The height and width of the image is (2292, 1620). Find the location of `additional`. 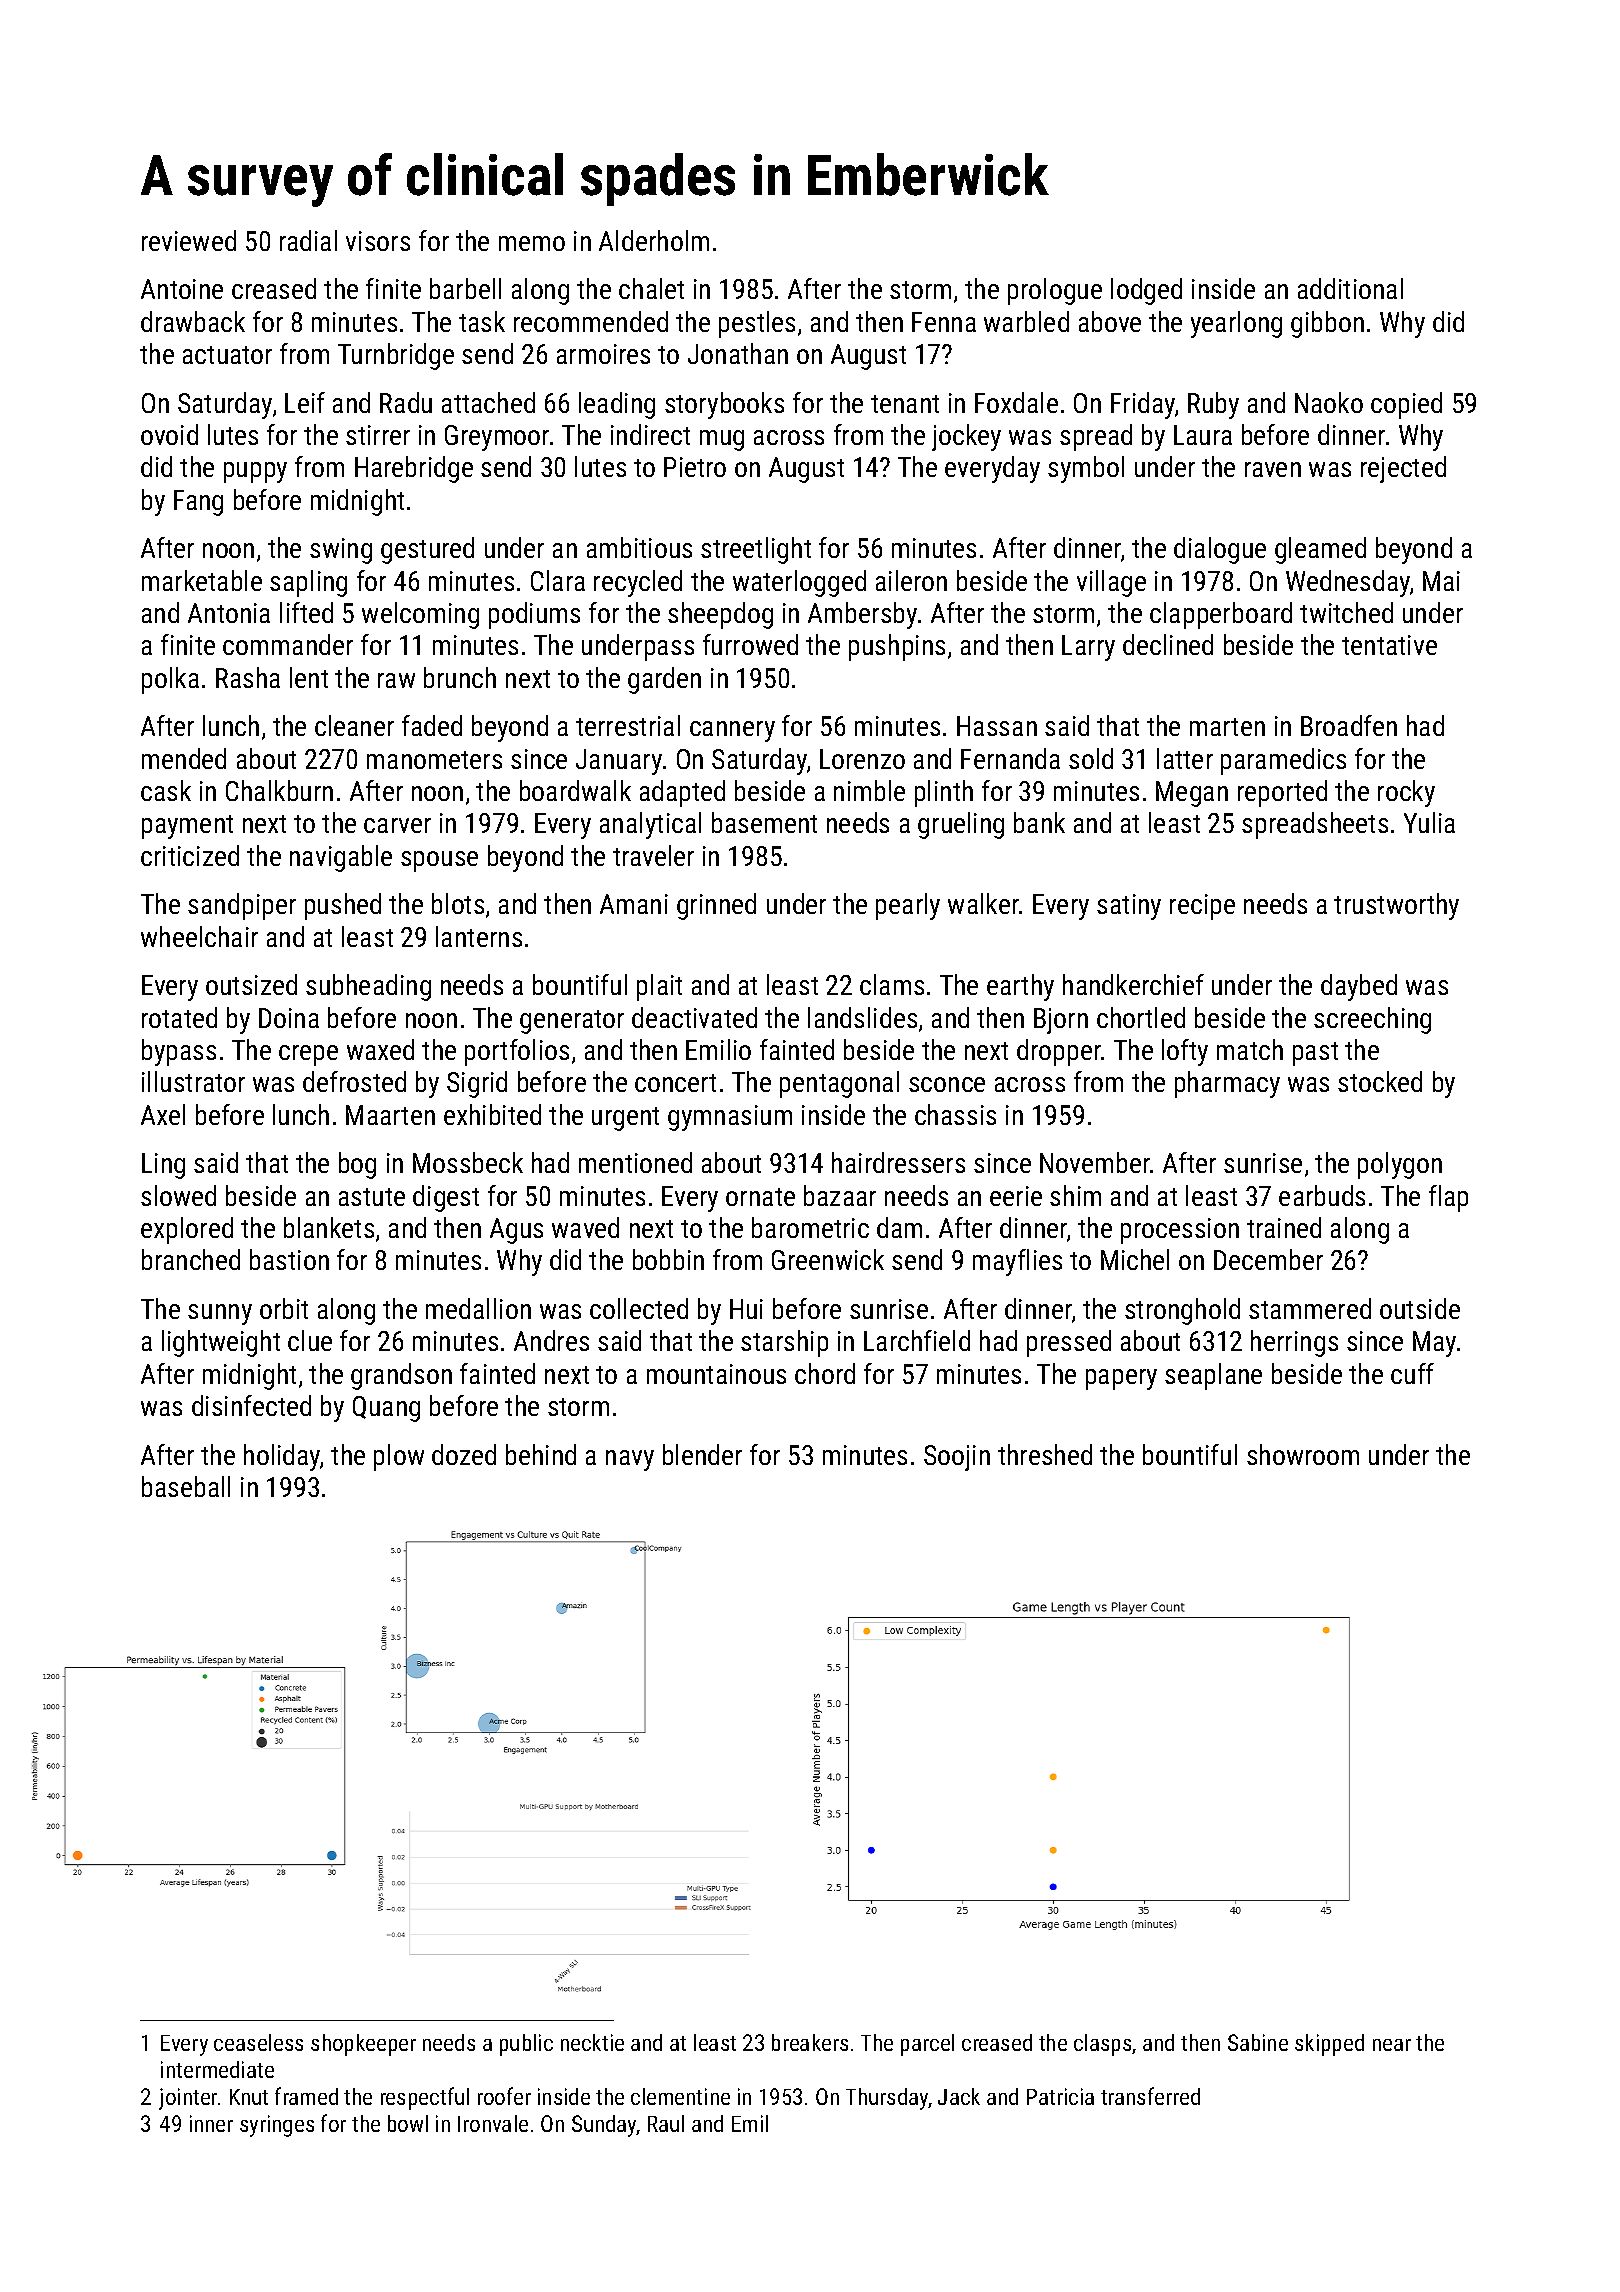

additional is located at coordinates (1350, 288).
